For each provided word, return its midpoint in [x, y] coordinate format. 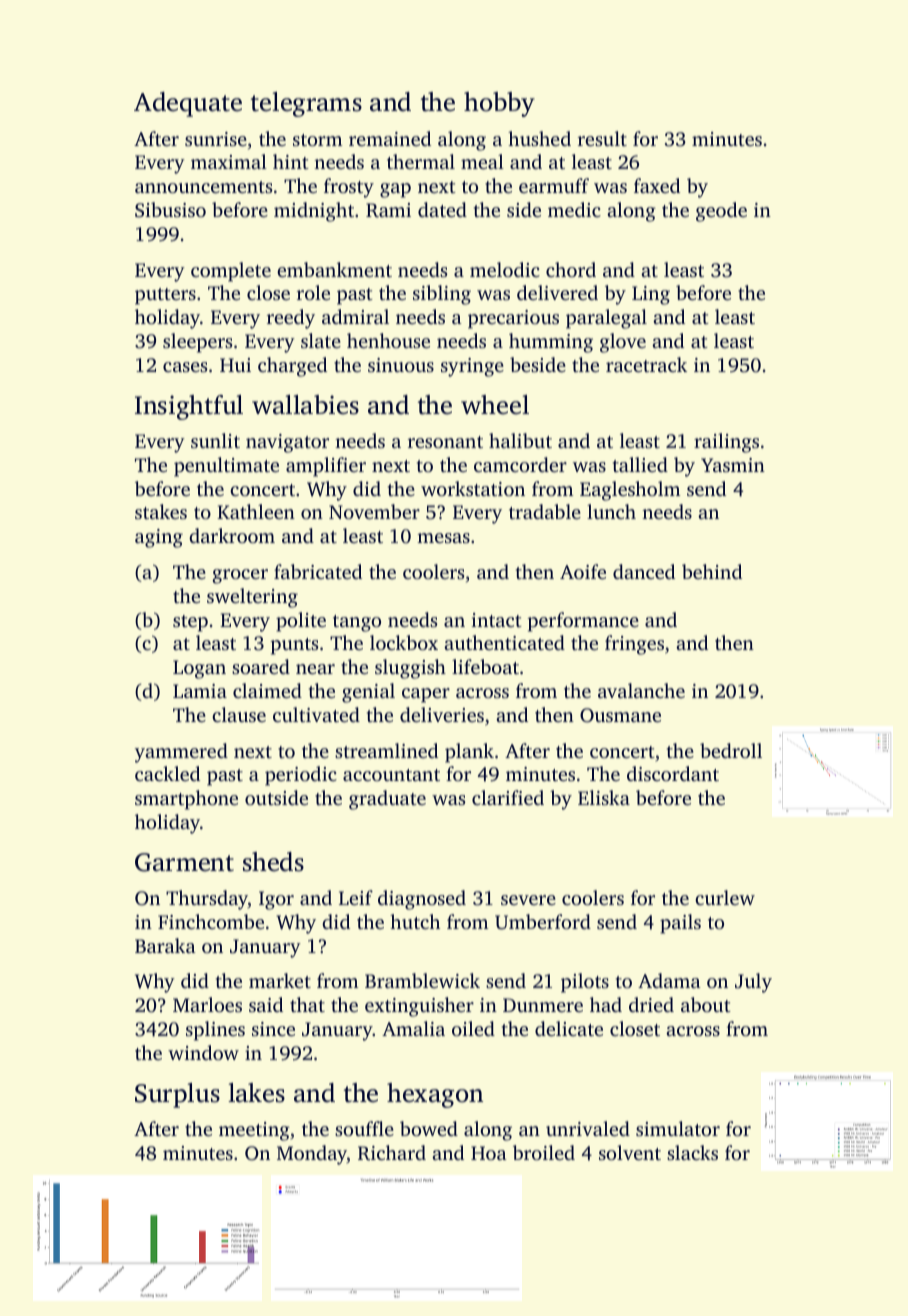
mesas [443, 538]
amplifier [326, 467]
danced [644, 571]
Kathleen [256, 511]
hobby [499, 104]
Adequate [188, 104]
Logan [199, 669]
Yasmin [733, 465]
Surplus [177, 1095]
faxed [657, 185]
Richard [392, 1153]
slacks [692, 1152]
